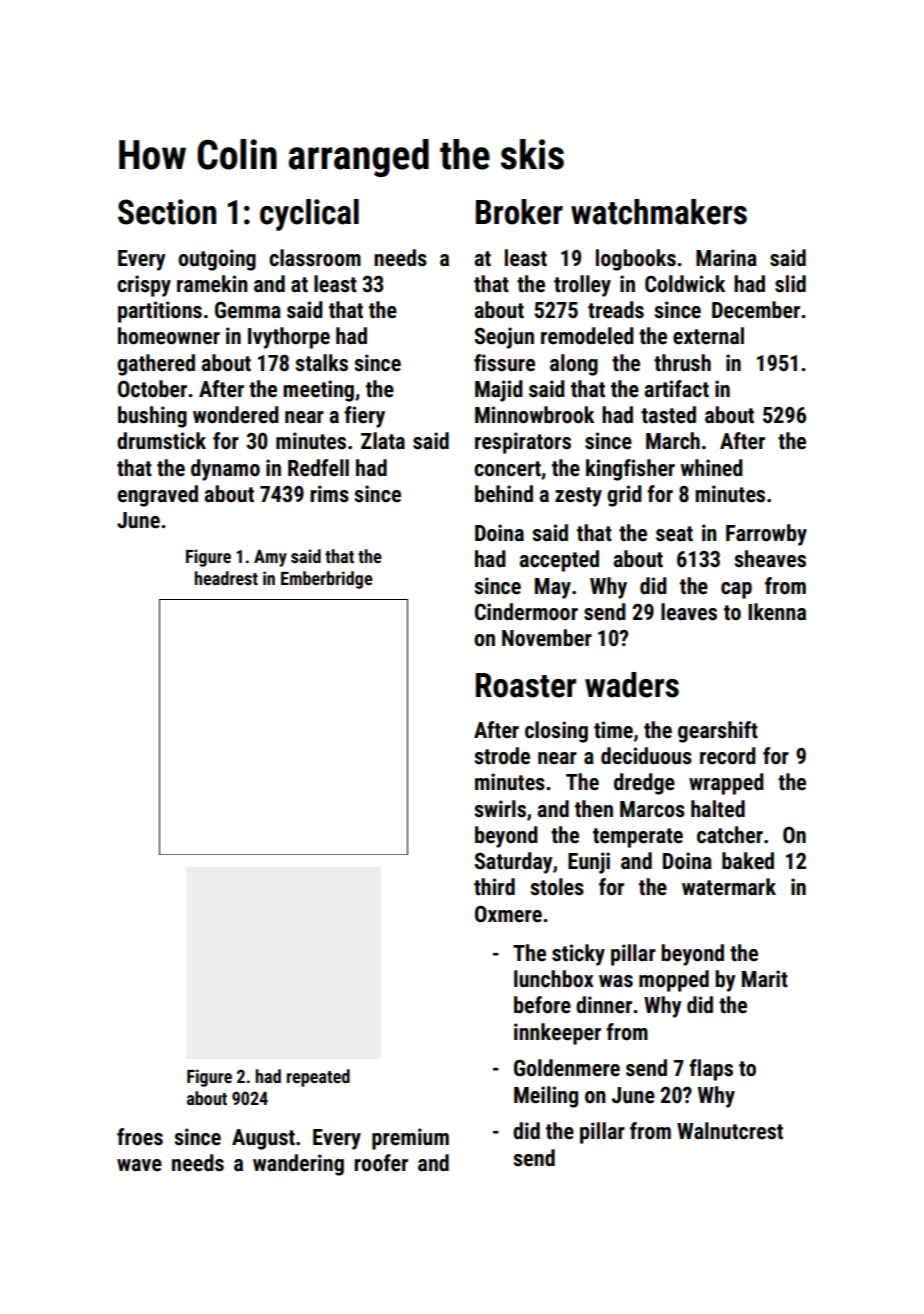 The width and height of the screenshot is (924, 1314). Describe the element at coordinates (144, 286) in the screenshot. I see `crispy` at that location.
